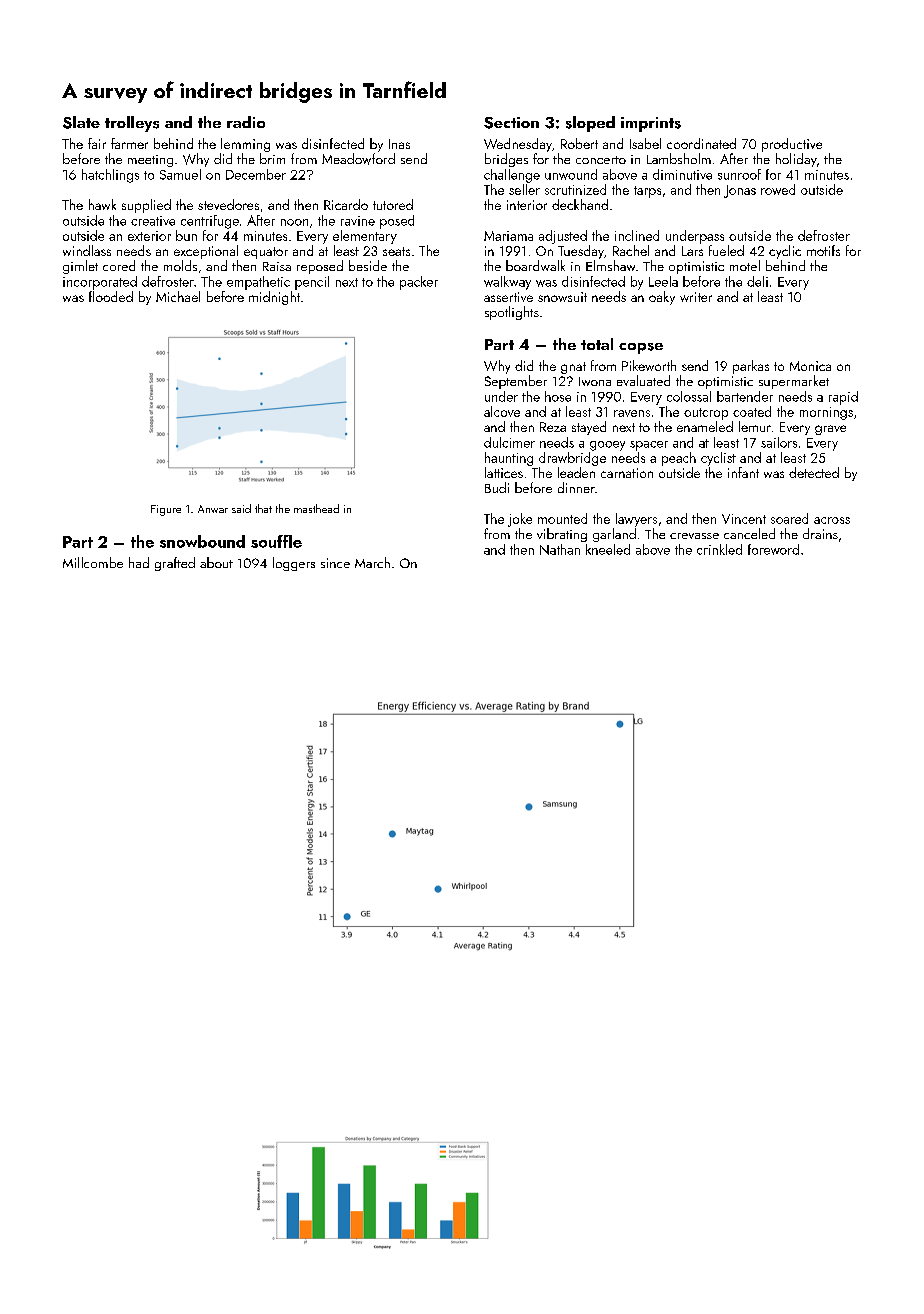  What do you see at coordinates (502, 411) in the document?
I see `alcove` at bounding box center [502, 411].
